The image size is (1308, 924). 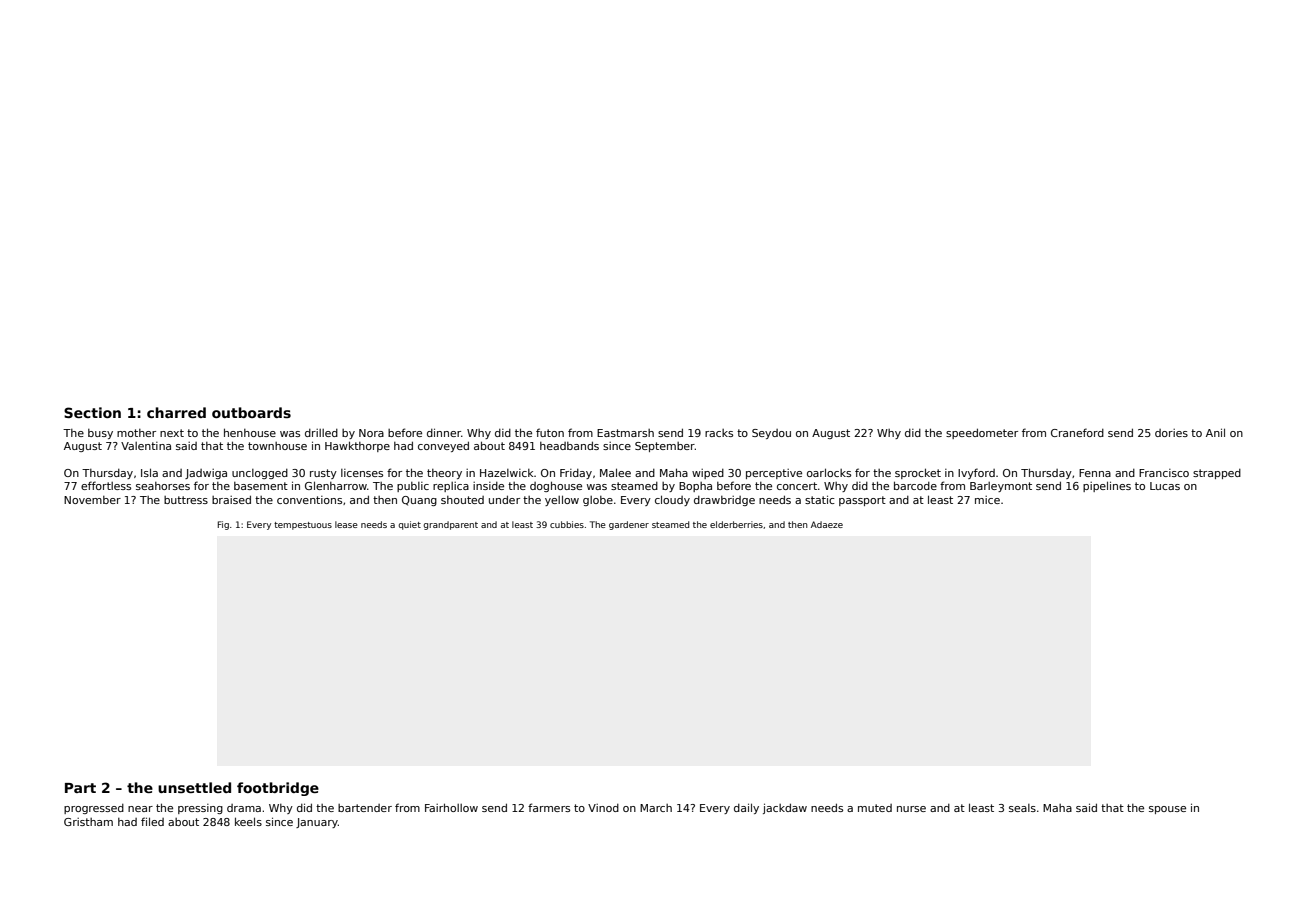 I want to click on passport, so click(x=862, y=501).
